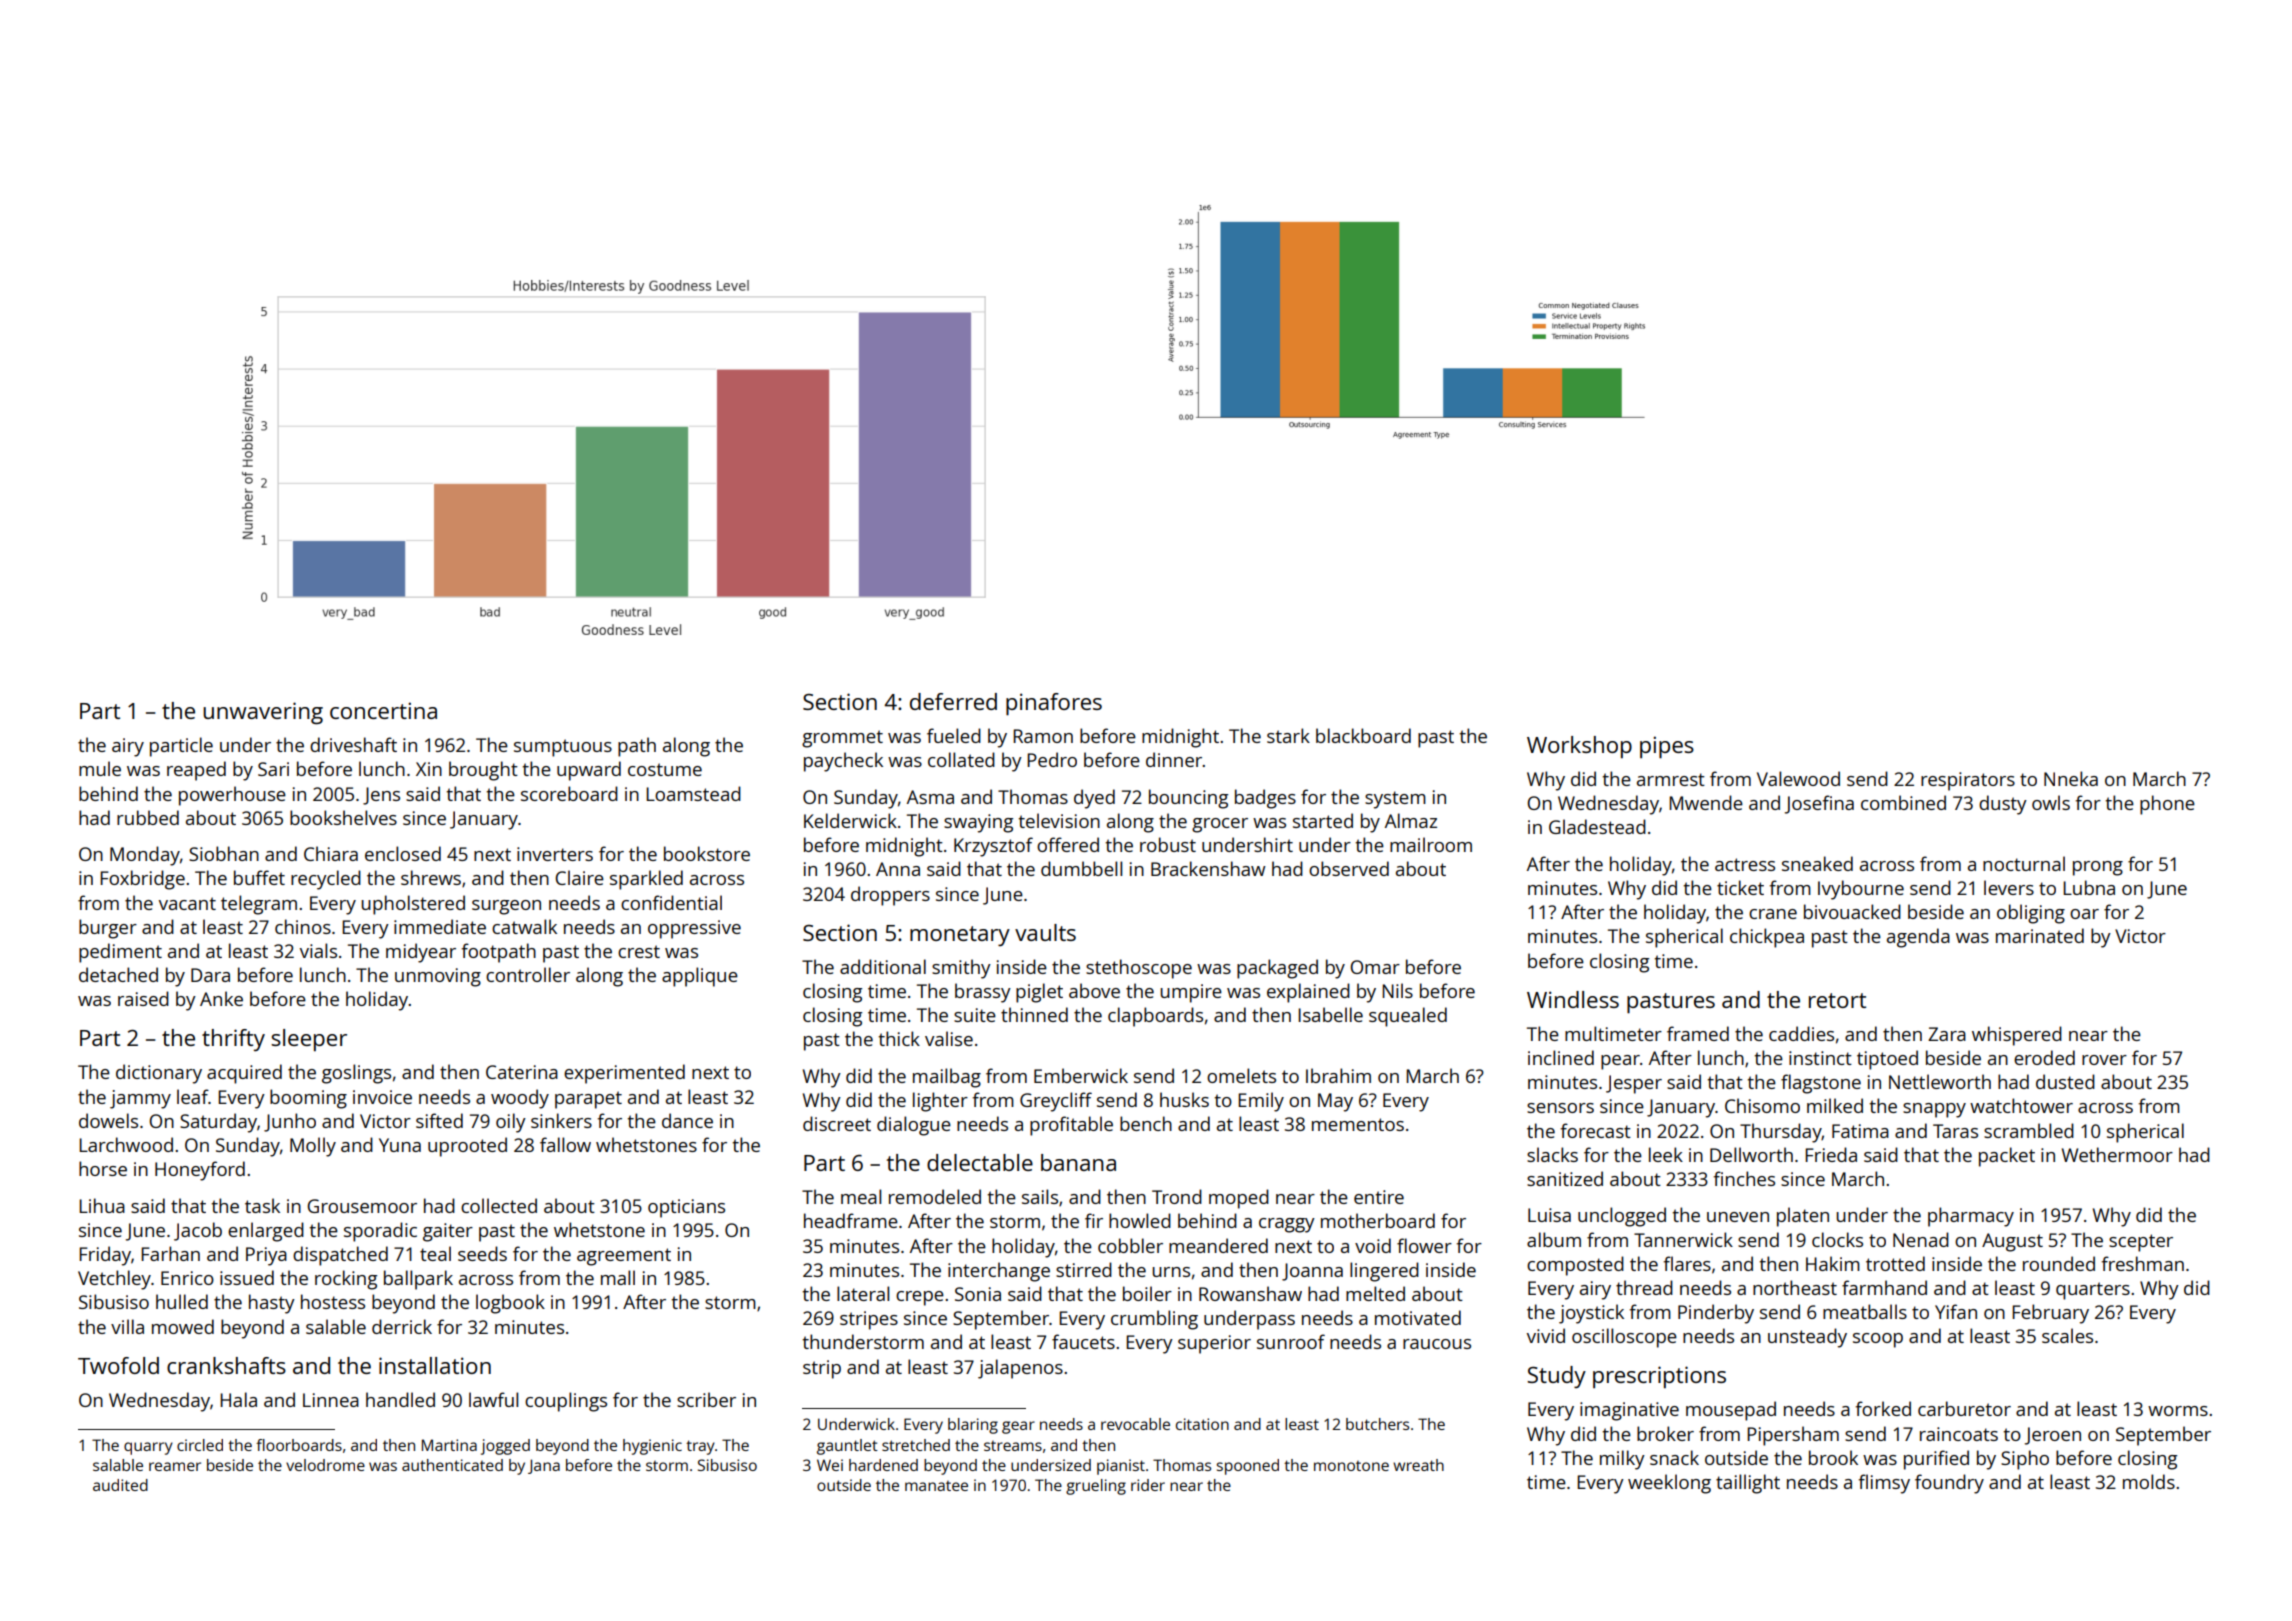 This screenshot has height=1621, width=2292. What do you see at coordinates (1054, 704) in the screenshot?
I see `pinafores` at bounding box center [1054, 704].
